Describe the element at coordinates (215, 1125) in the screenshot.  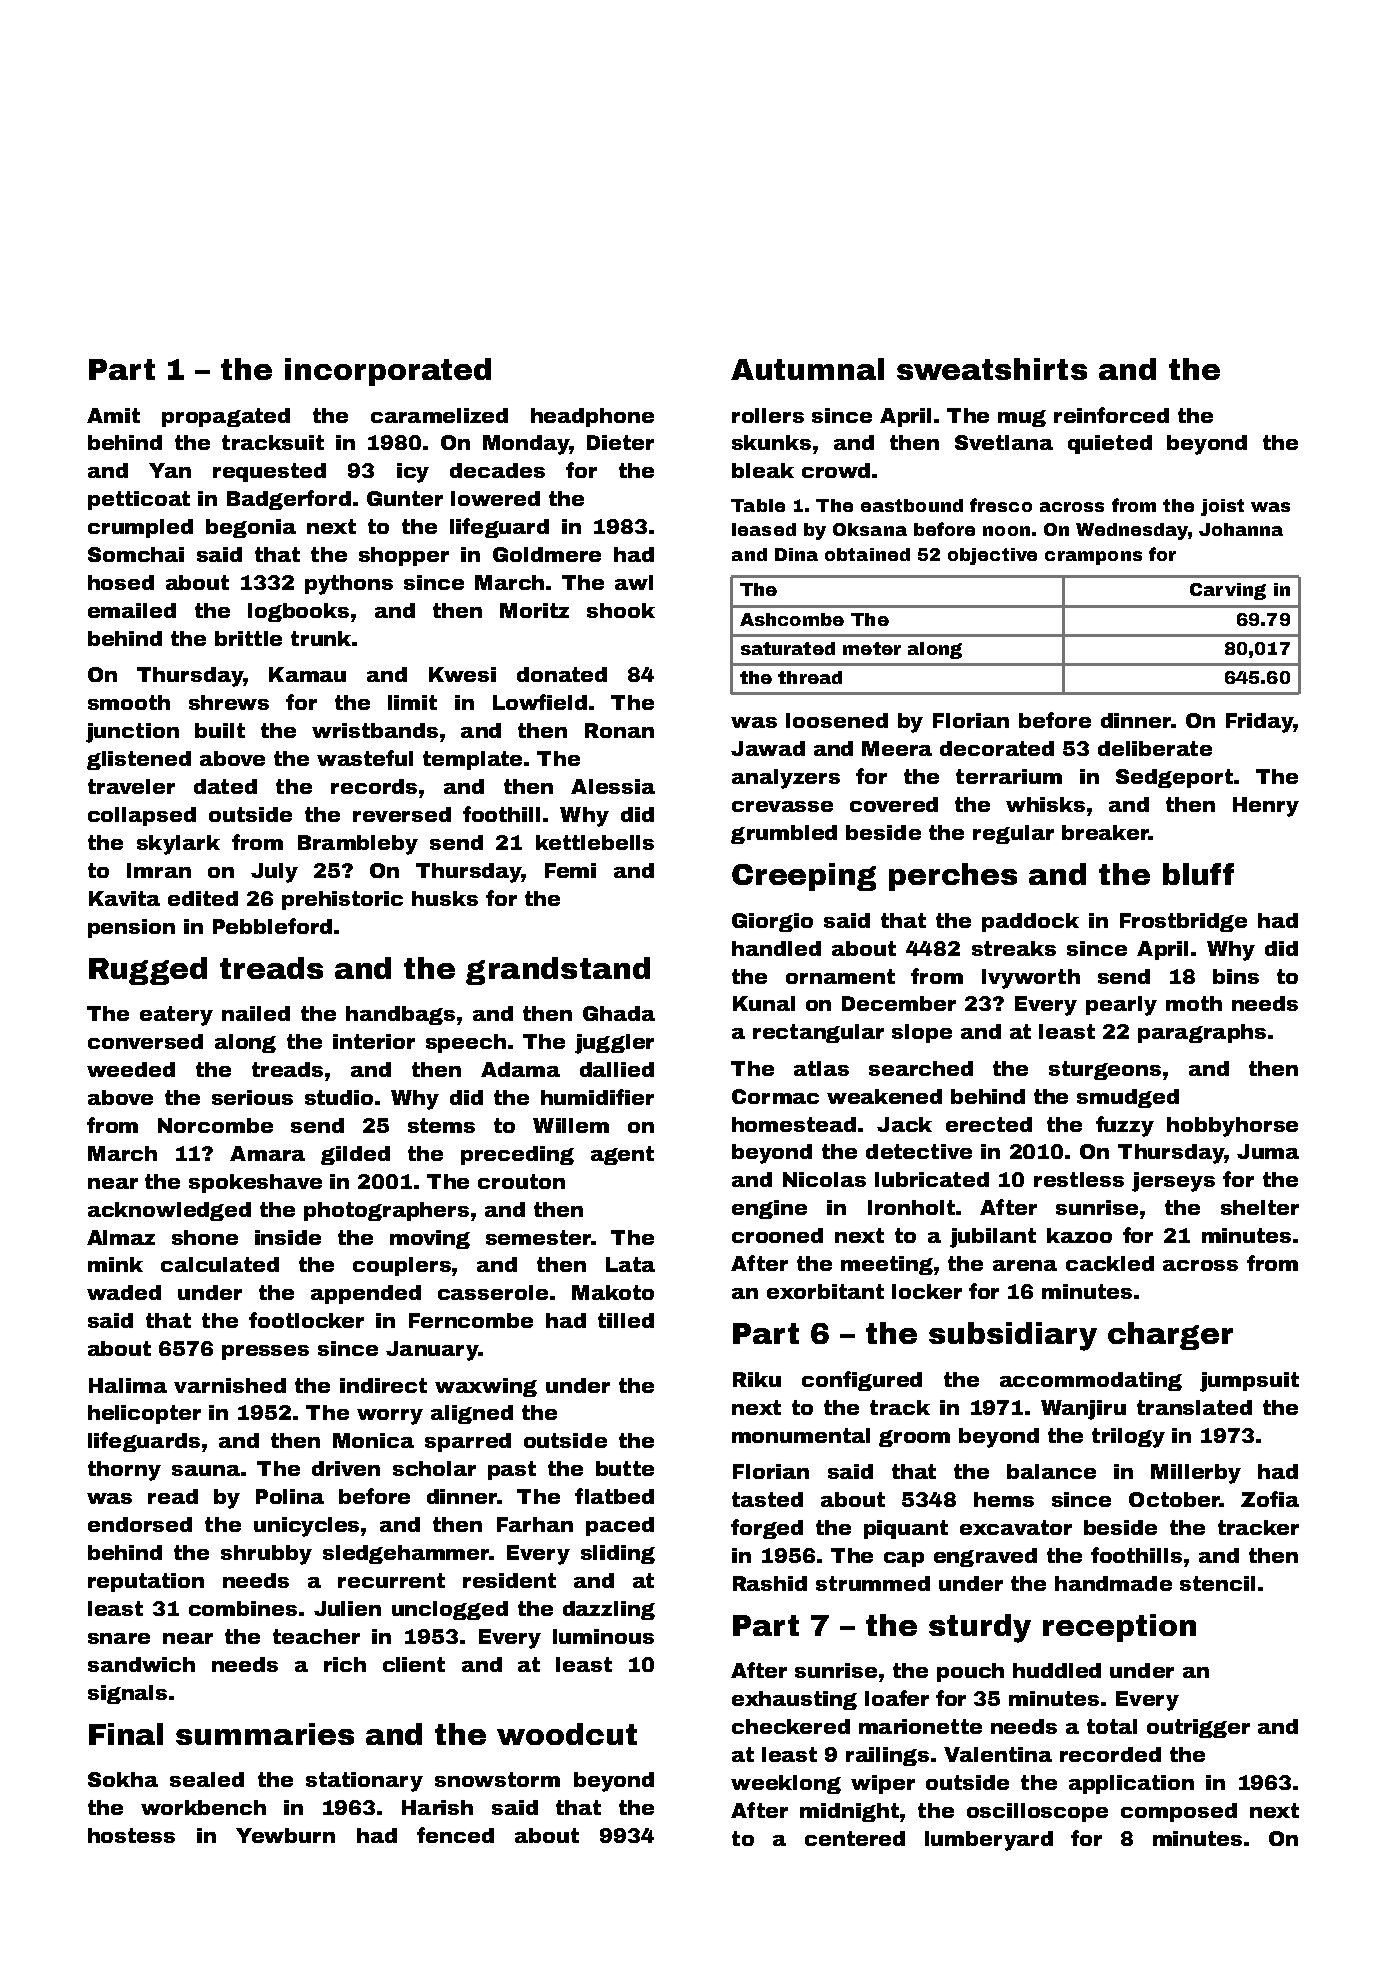
I see `Norcombe` at that location.
